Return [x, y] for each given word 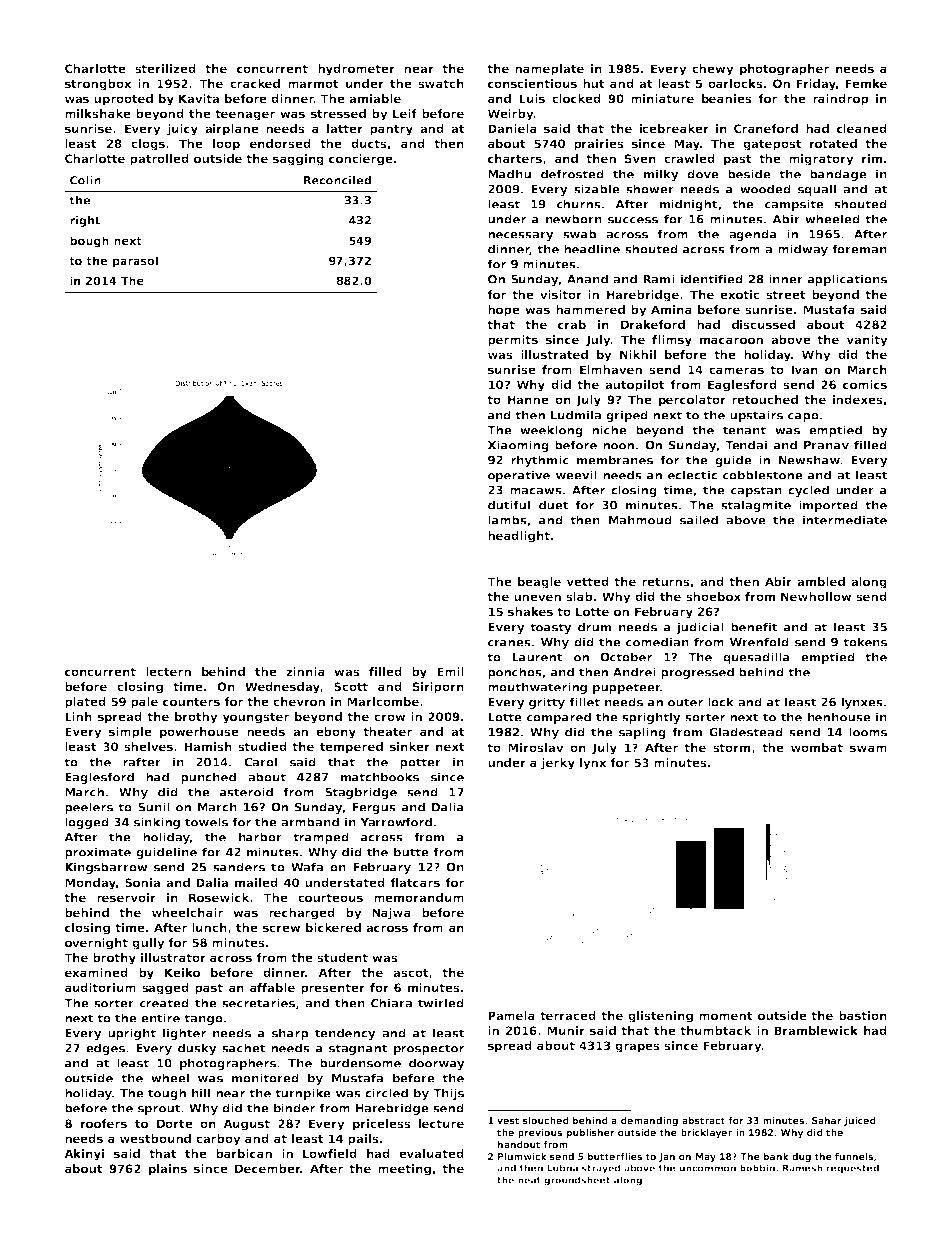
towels [206, 822]
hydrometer [356, 70]
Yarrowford [396, 822]
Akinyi [84, 1155]
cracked [255, 83]
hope [504, 311]
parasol [135, 262]
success [633, 220]
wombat [817, 747]
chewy [713, 70]
